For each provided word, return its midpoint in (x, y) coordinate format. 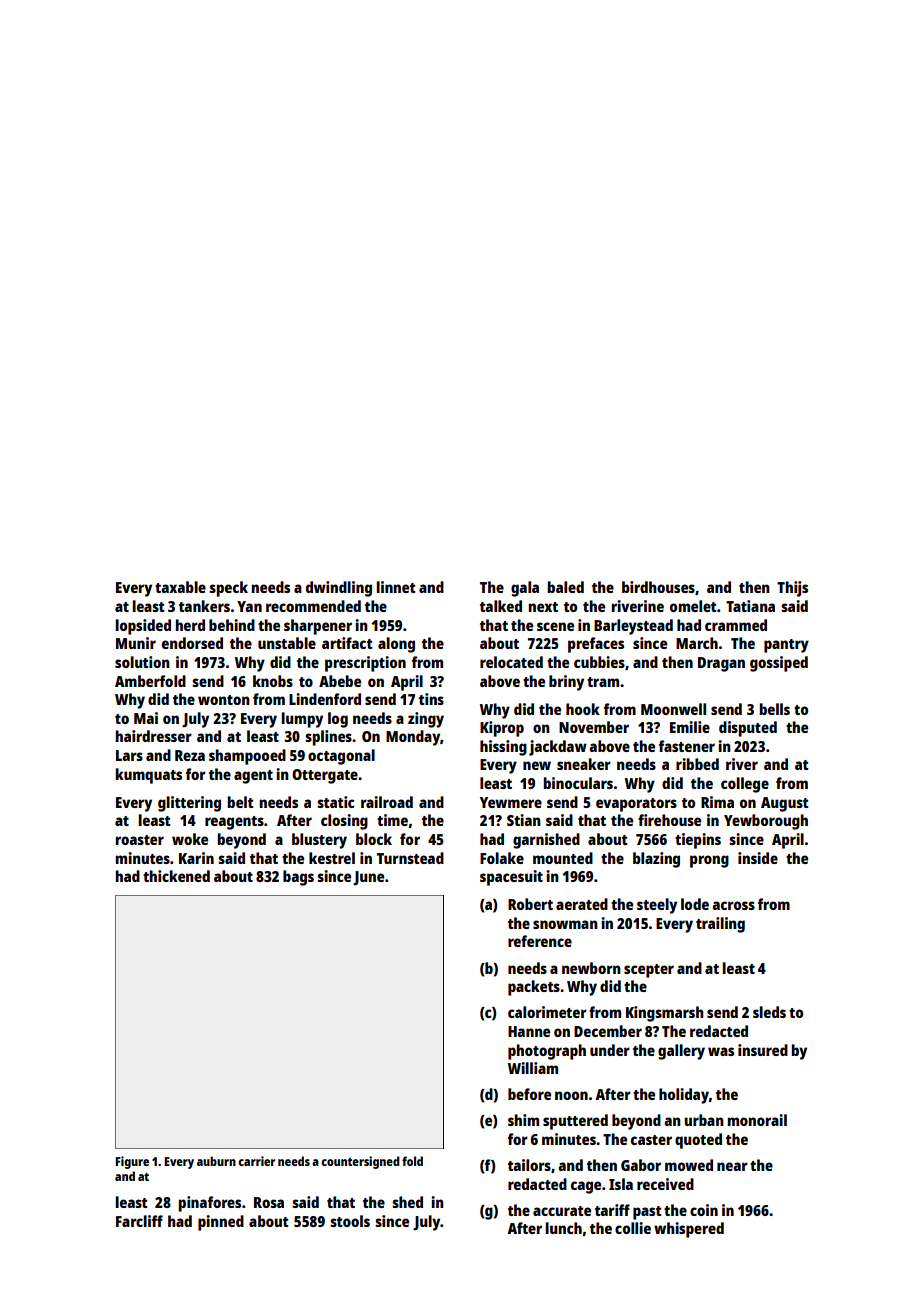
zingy (426, 720)
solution (142, 662)
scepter (649, 971)
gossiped (779, 664)
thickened (176, 876)
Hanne (529, 1031)
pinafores (209, 1204)
